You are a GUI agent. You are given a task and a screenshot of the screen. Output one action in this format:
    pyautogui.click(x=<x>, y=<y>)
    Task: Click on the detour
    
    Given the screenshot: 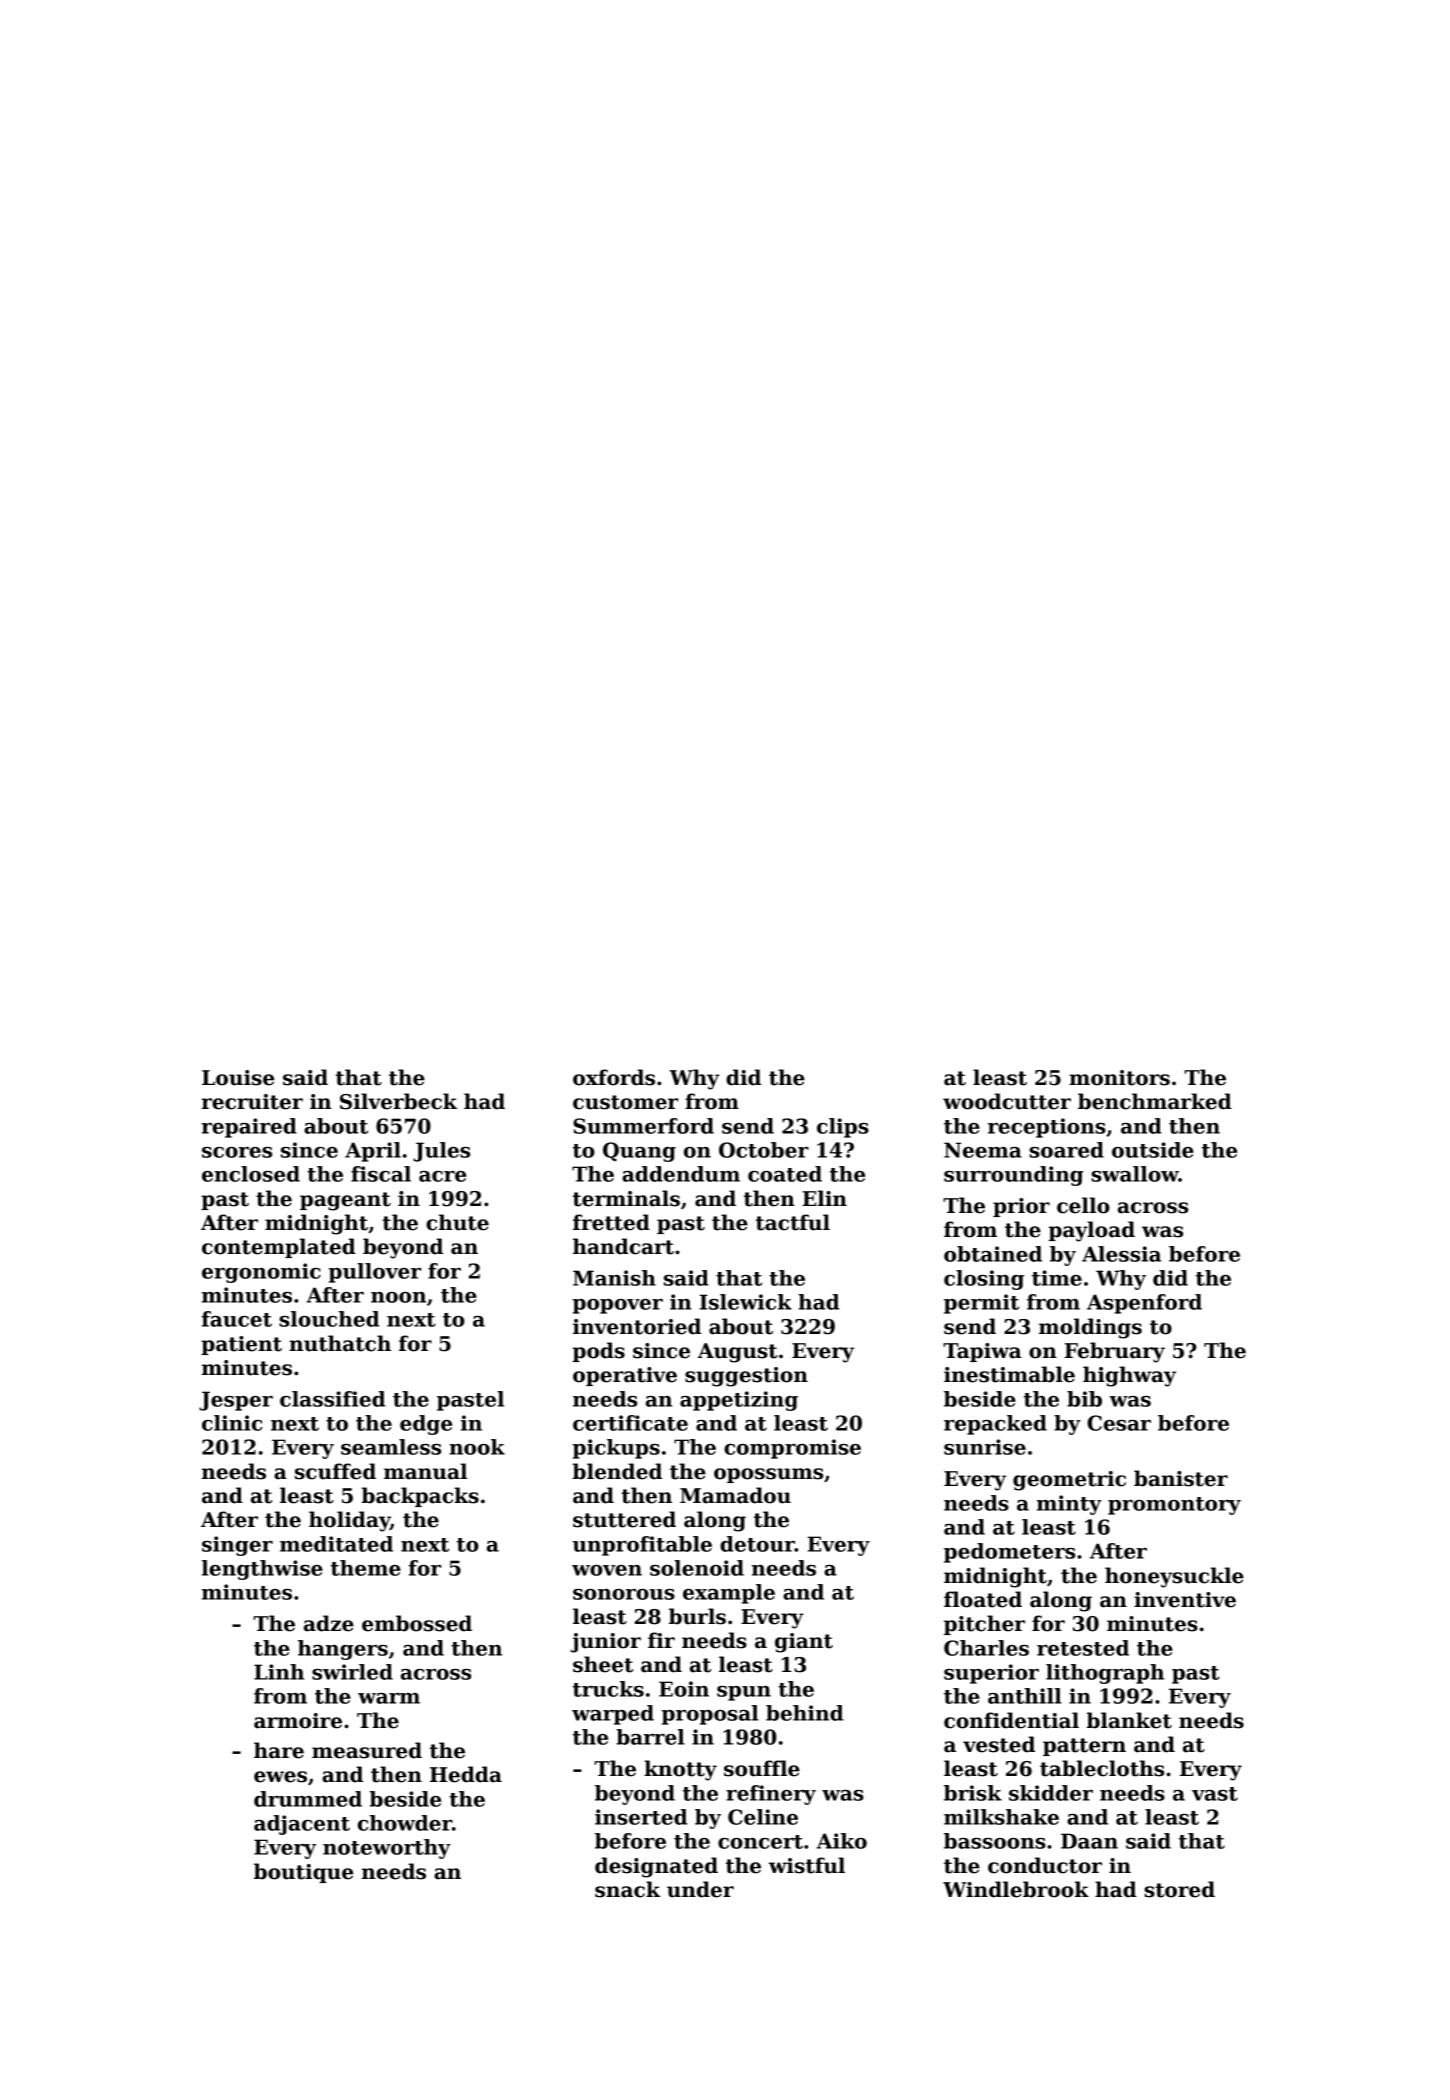 What is the action you would take?
    pyautogui.click(x=757, y=1544)
